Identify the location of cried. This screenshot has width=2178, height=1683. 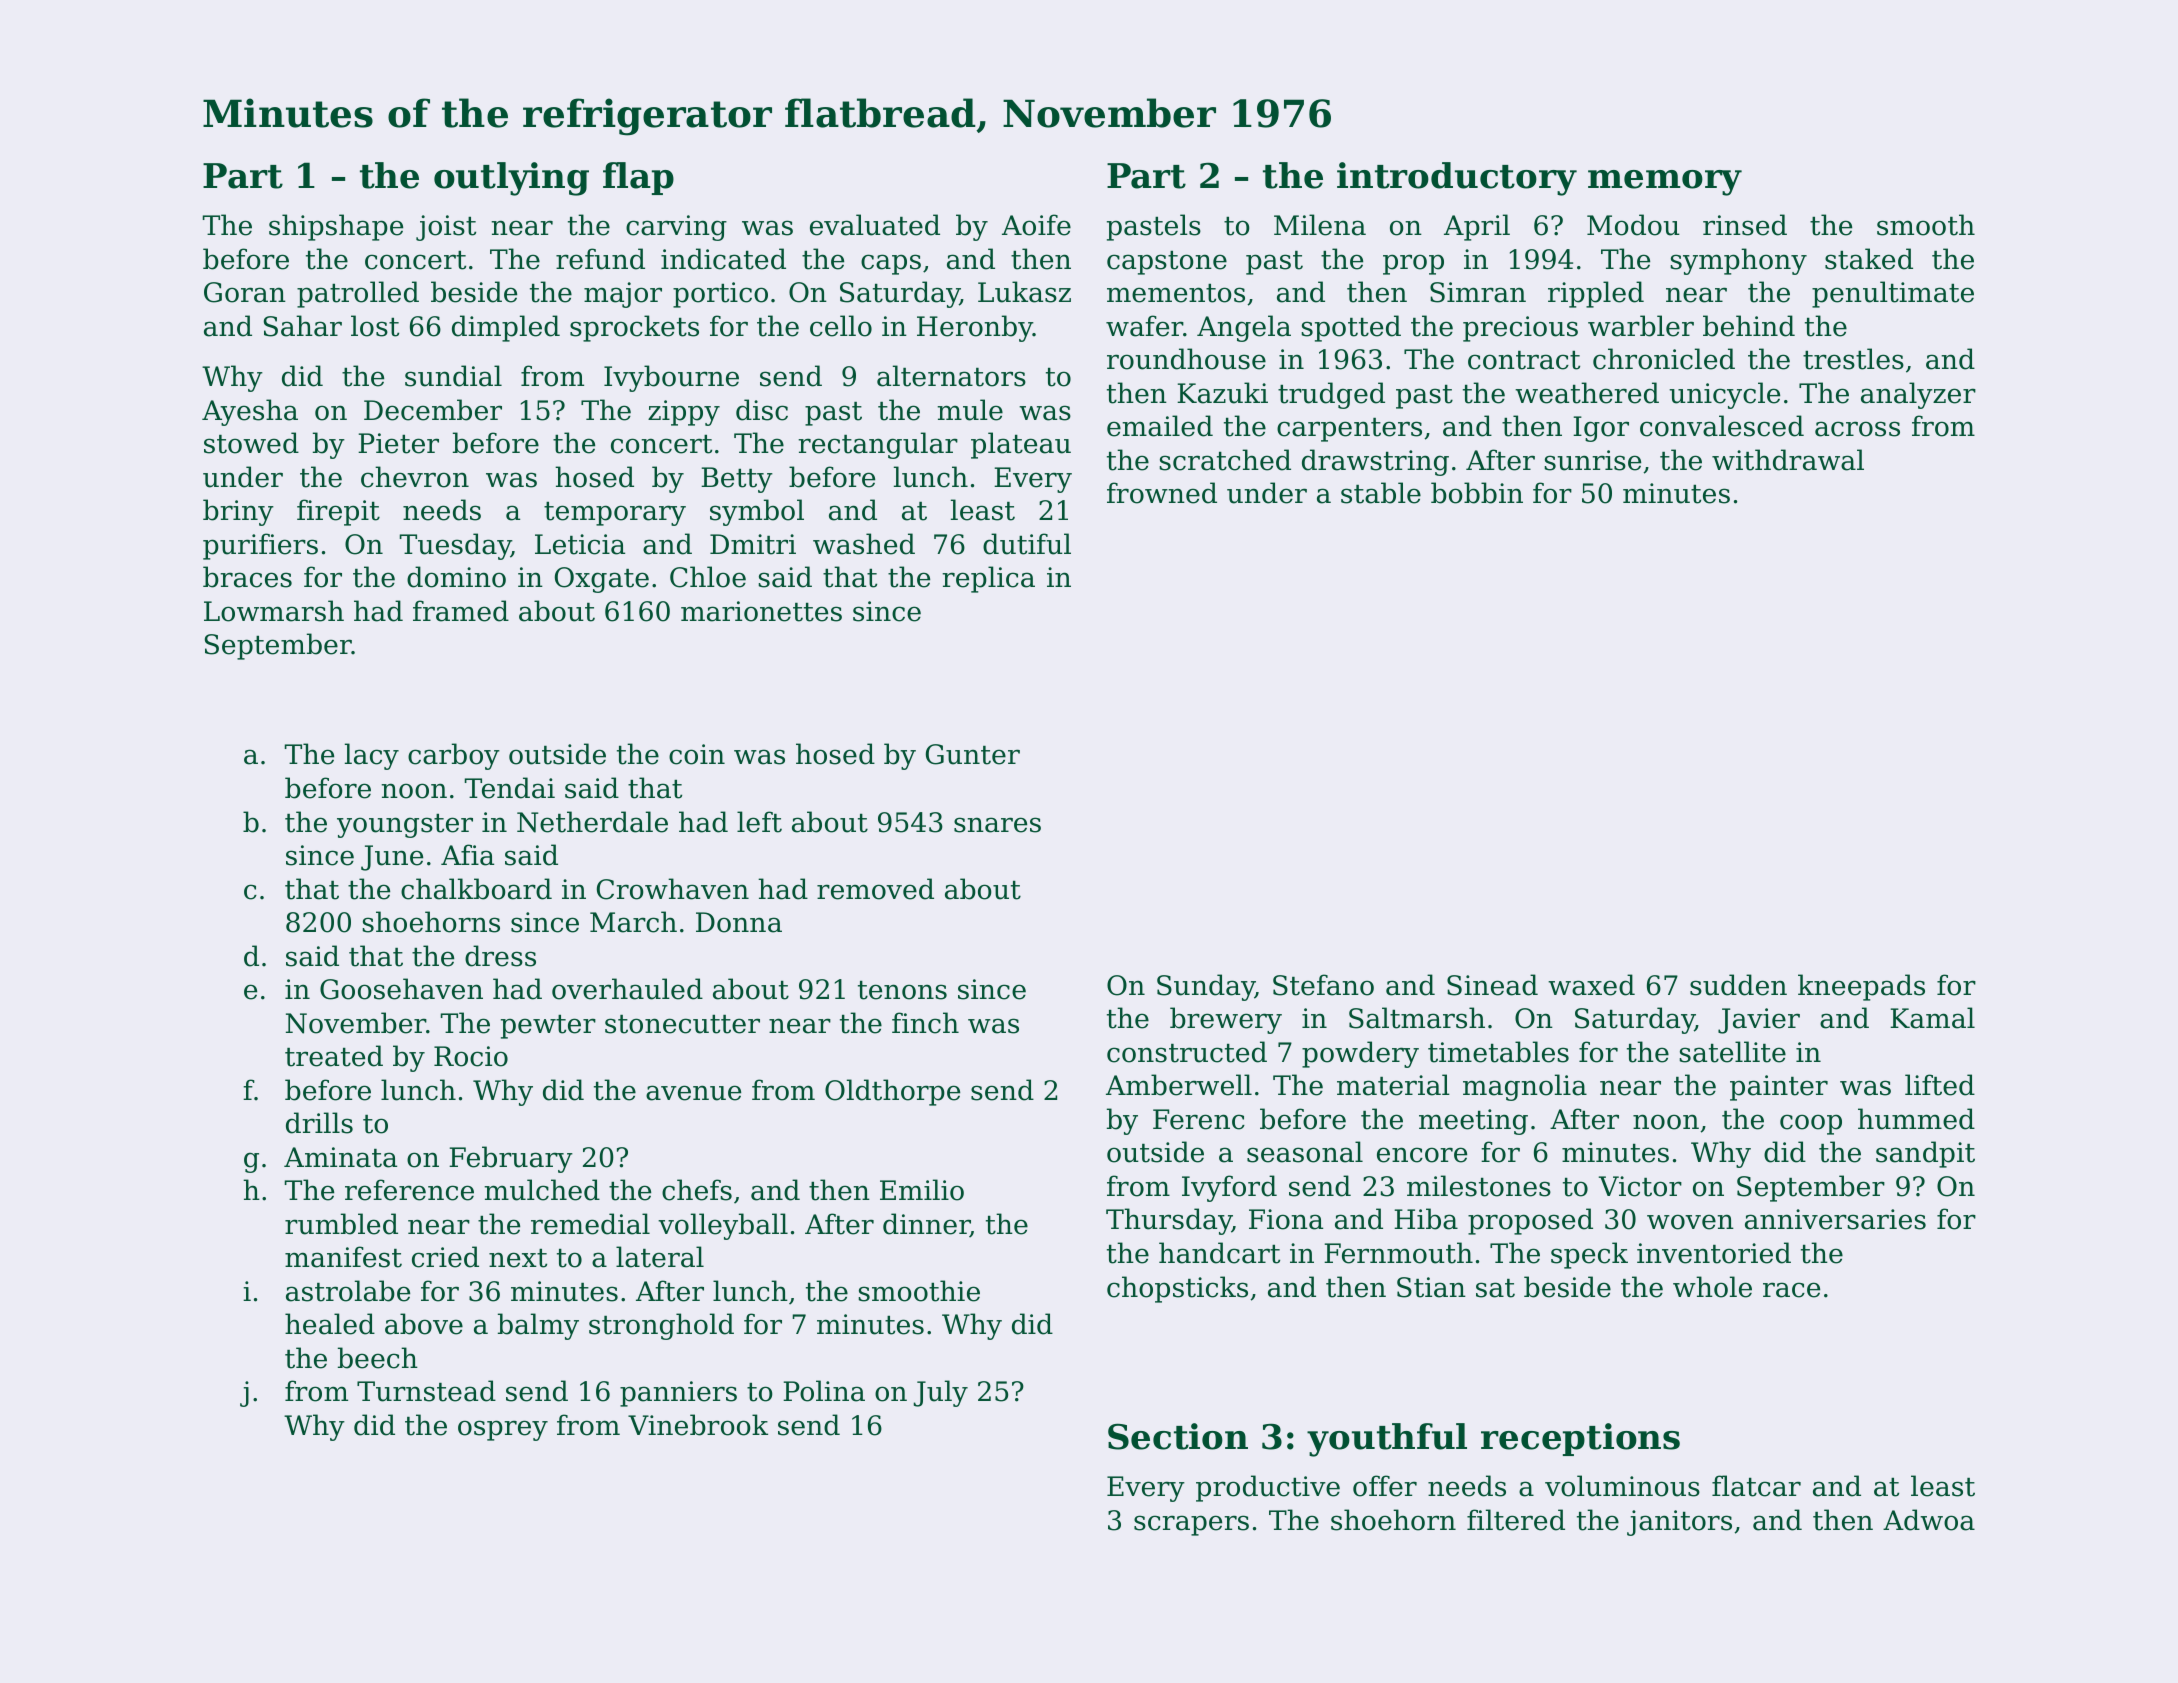
(445, 1257).
